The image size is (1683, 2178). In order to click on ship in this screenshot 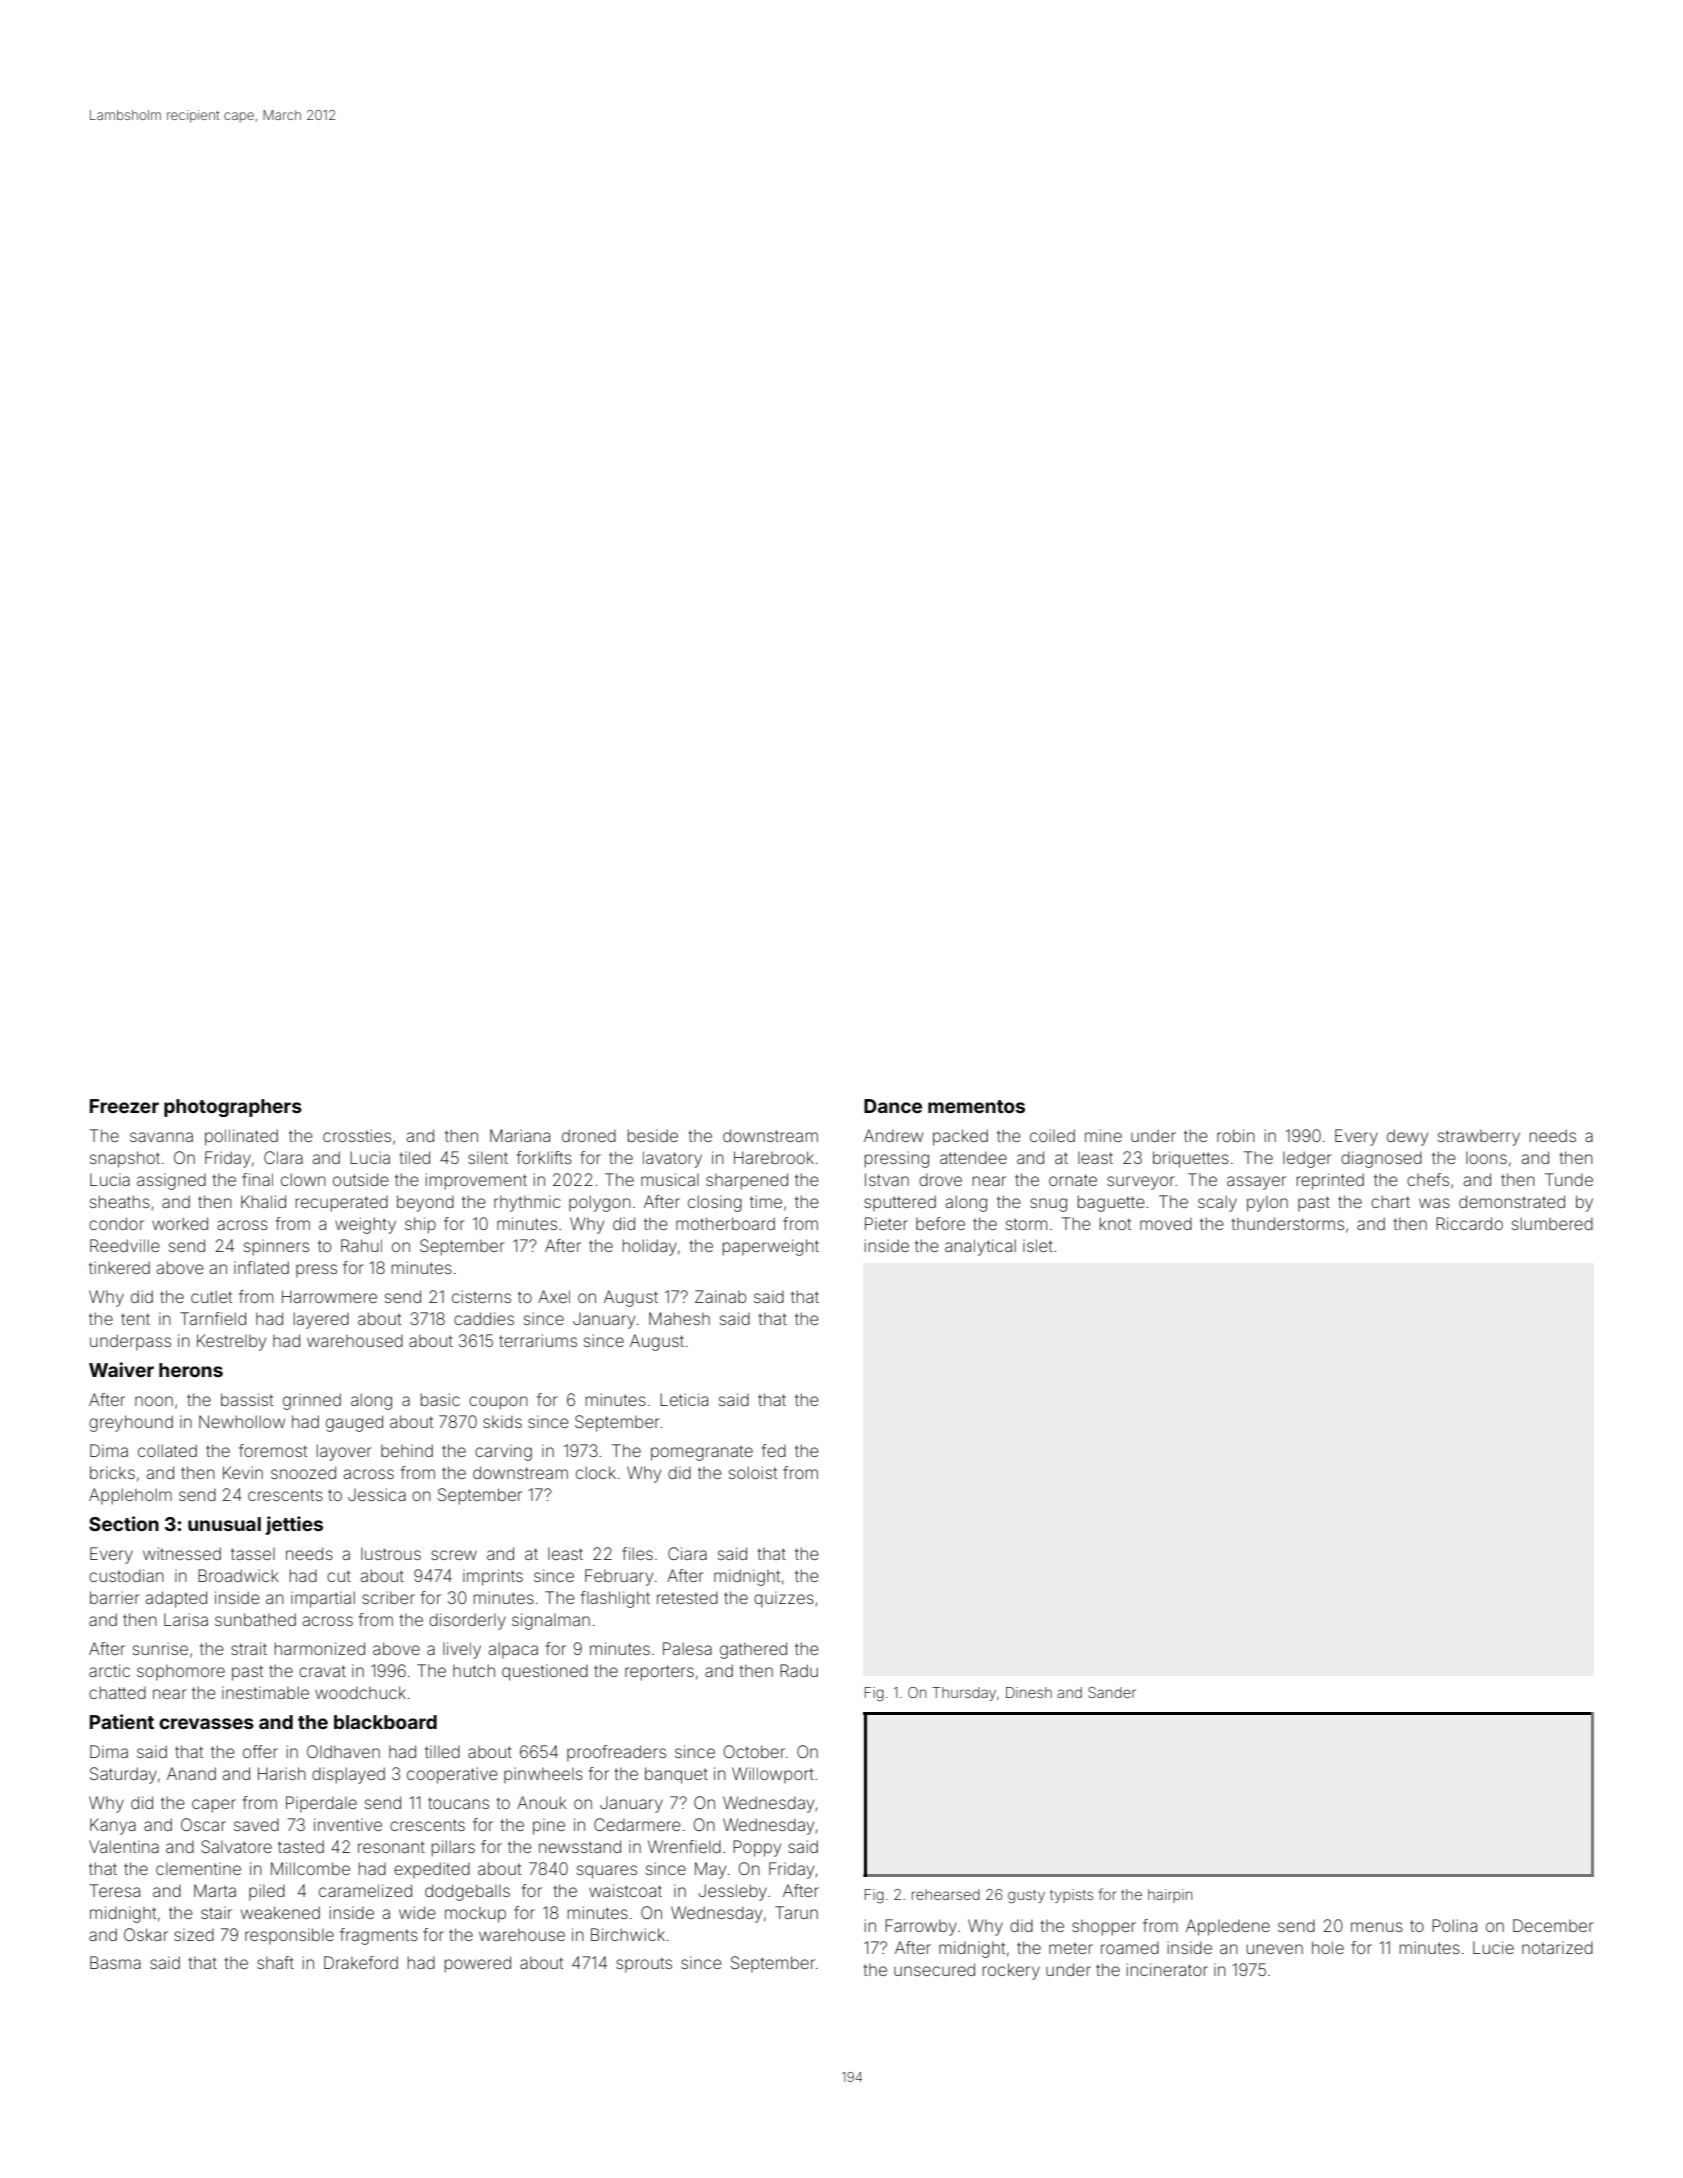, I will do `click(420, 1225)`.
